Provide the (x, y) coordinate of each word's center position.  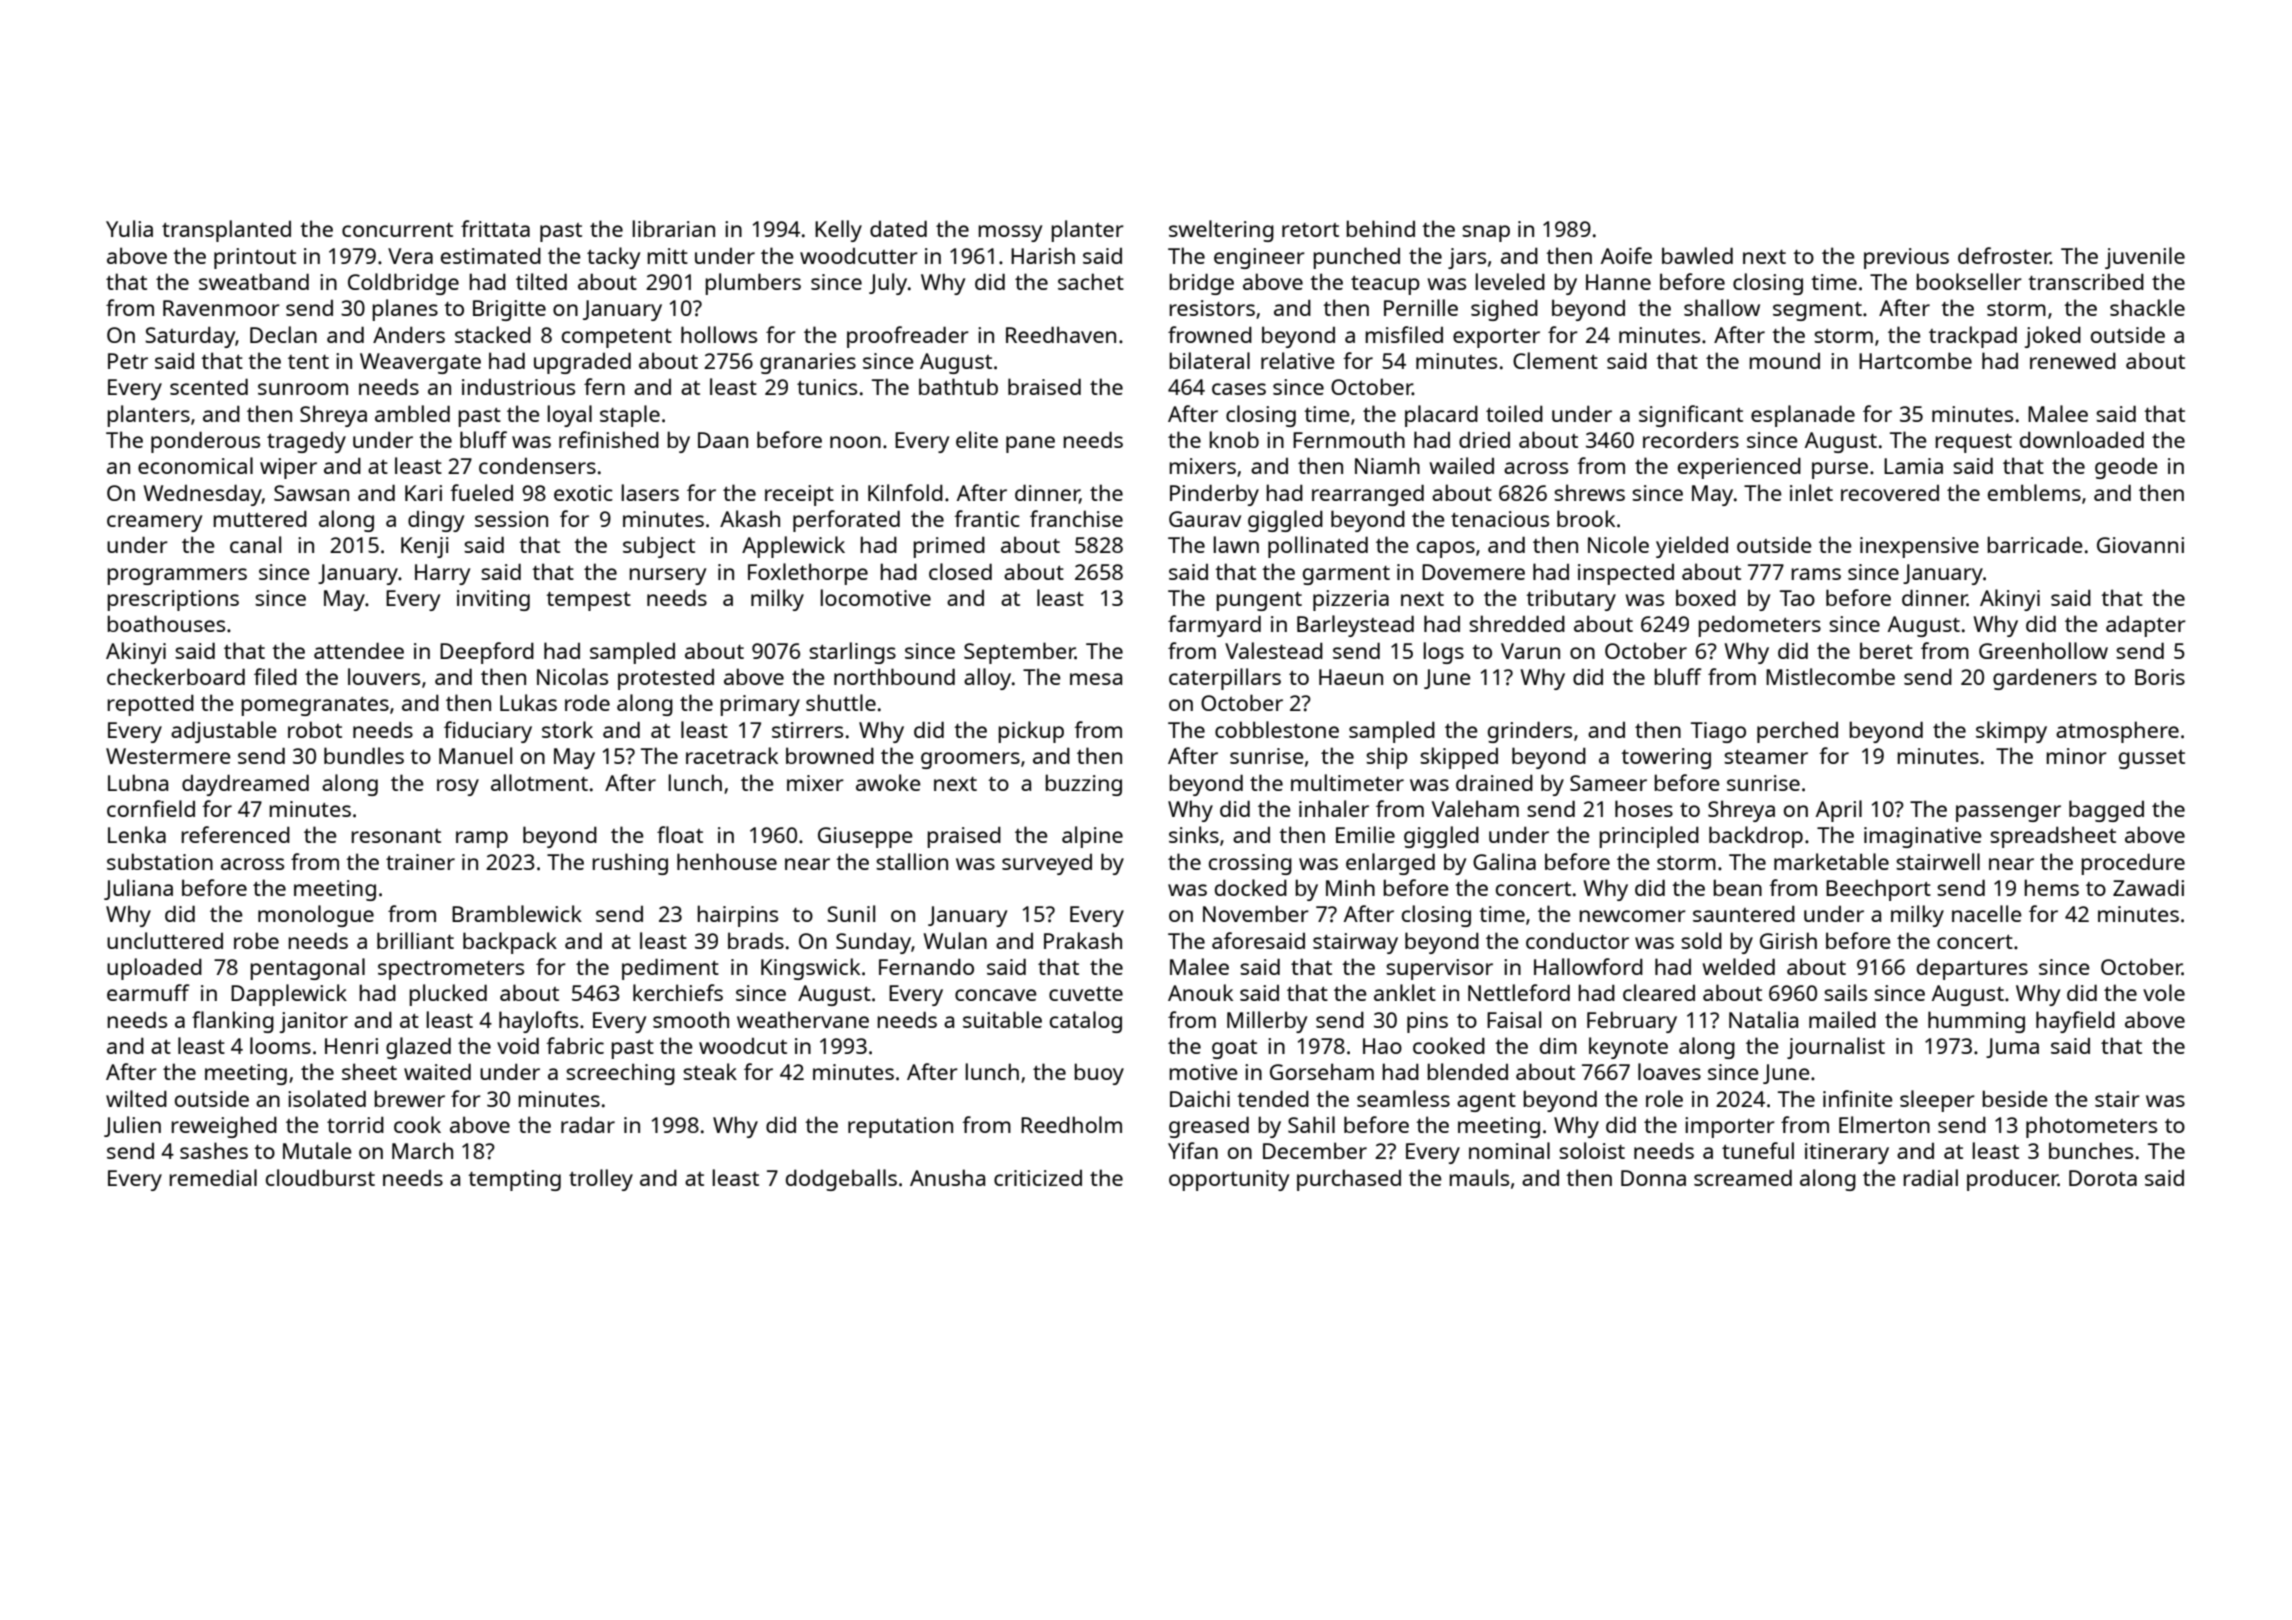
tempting (514, 1180)
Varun (1530, 651)
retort (1310, 230)
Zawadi (2148, 887)
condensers (537, 466)
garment (1346, 575)
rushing (630, 864)
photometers (2091, 1127)
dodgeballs (841, 1180)
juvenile (2145, 258)
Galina (1504, 861)
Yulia (129, 228)
